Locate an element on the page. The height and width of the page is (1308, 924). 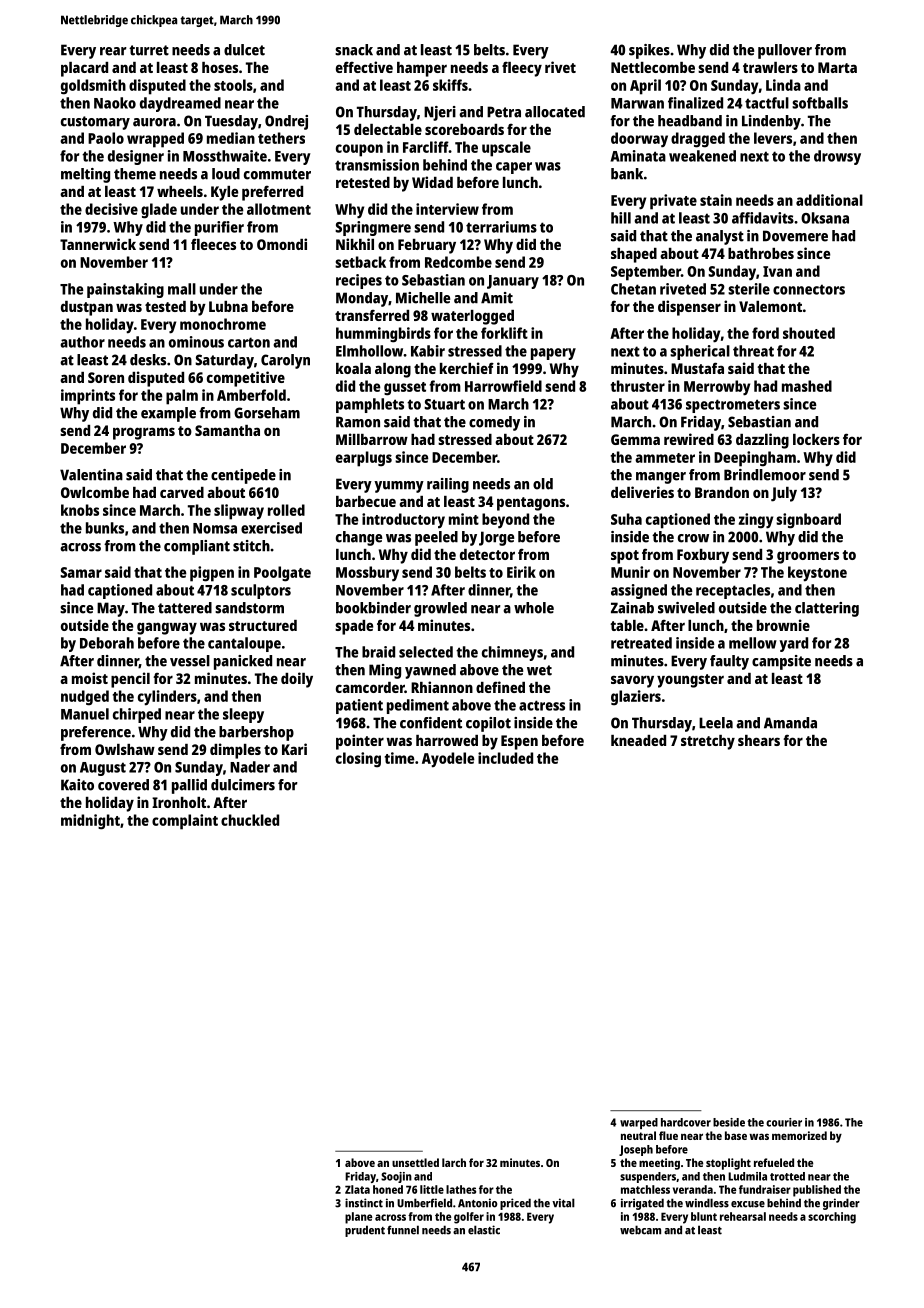
wet is located at coordinates (539, 670).
